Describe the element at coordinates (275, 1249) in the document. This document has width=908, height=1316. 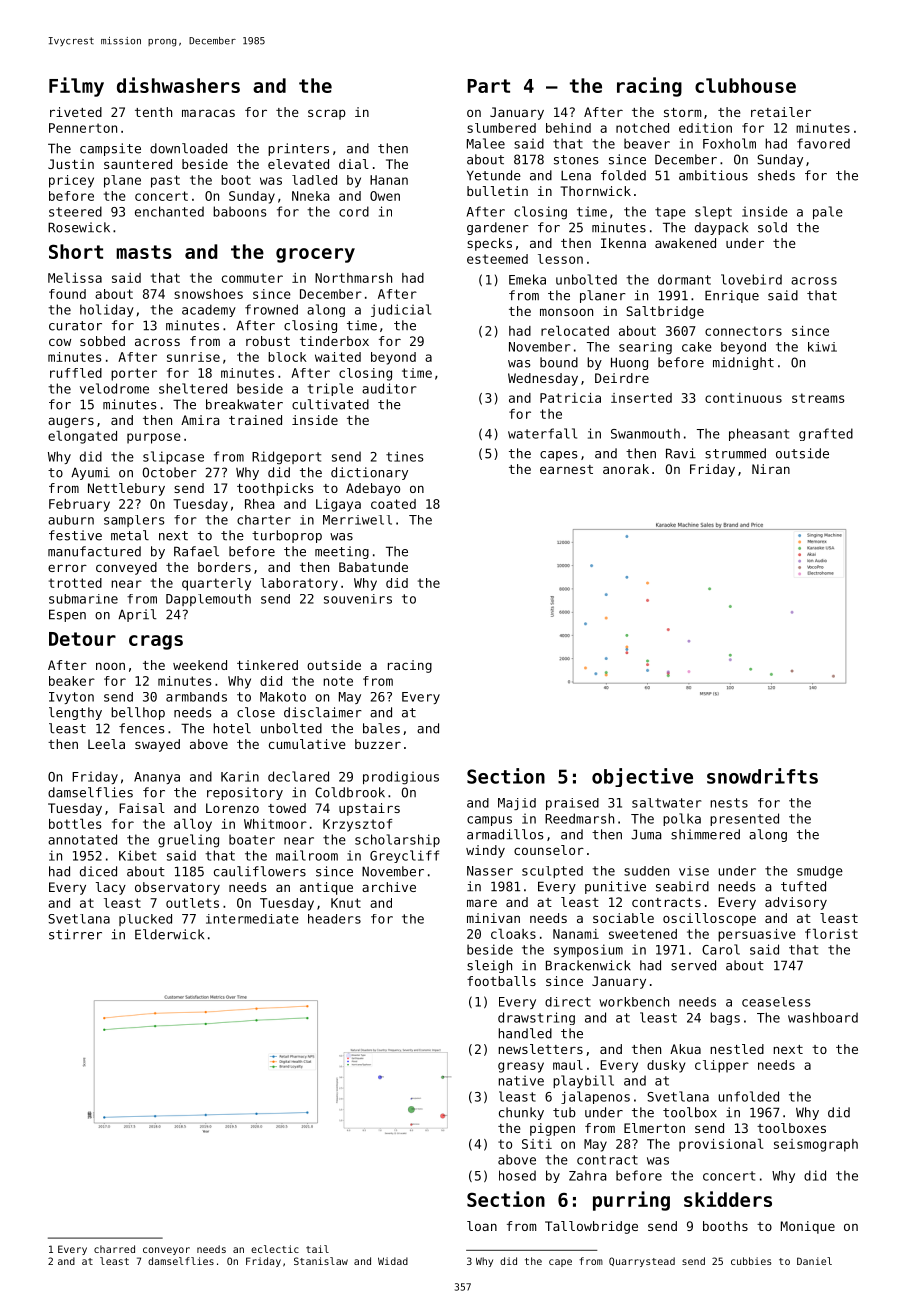
I see `eclectic` at that location.
